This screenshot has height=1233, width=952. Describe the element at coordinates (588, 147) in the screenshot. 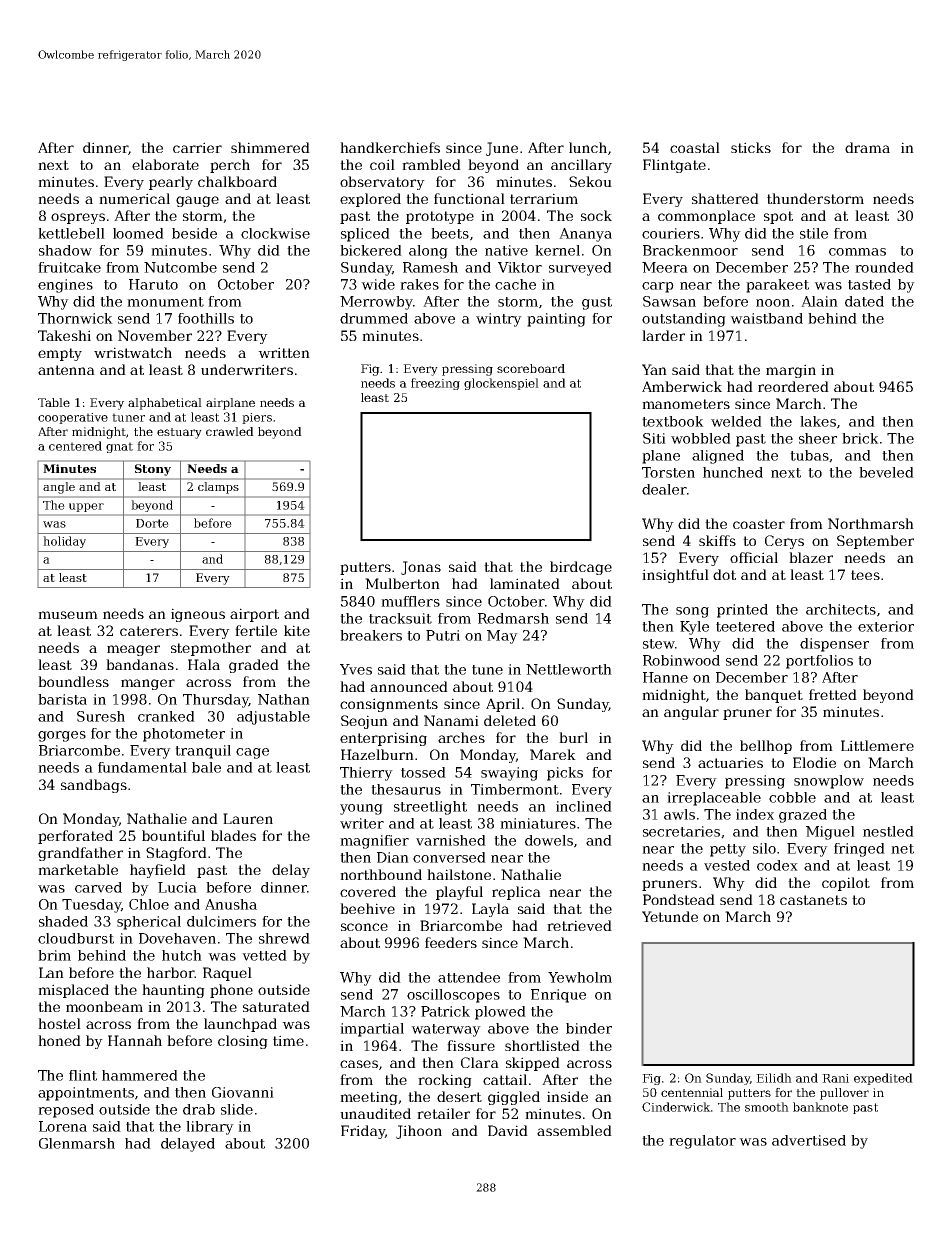

I see `lunch` at that location.
